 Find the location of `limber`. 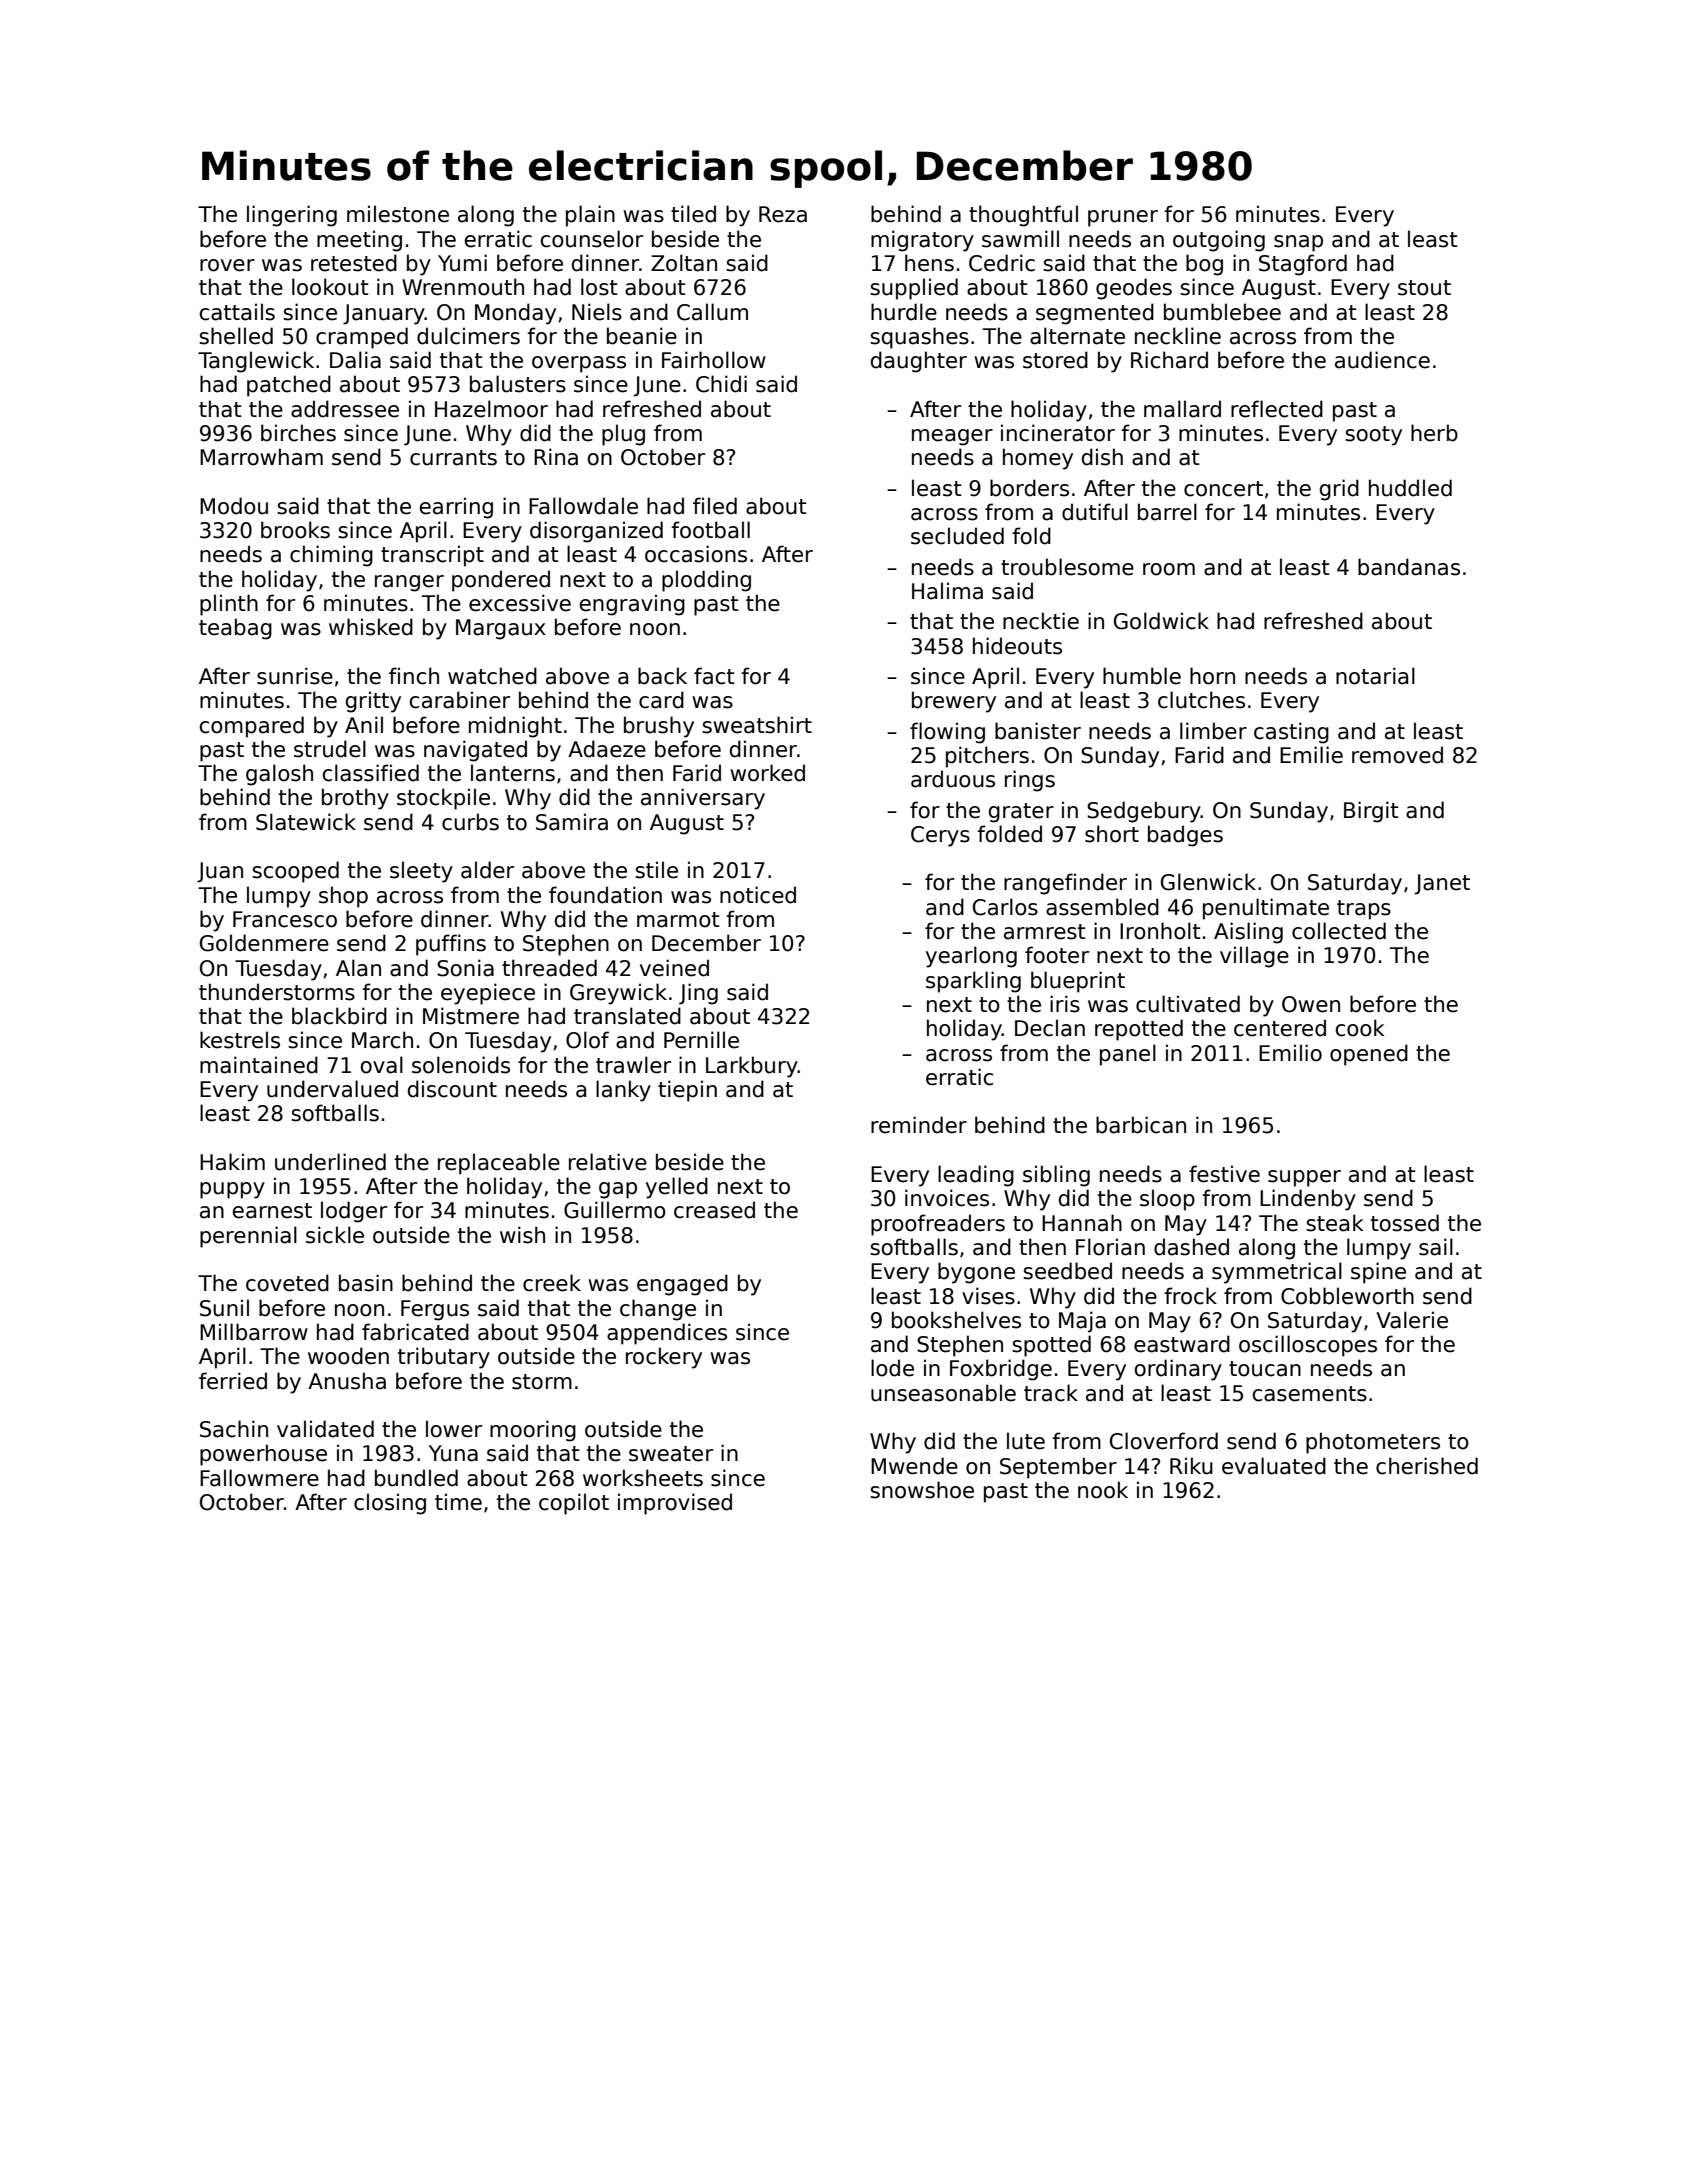

limber is located at coordinates (1213, 731).
